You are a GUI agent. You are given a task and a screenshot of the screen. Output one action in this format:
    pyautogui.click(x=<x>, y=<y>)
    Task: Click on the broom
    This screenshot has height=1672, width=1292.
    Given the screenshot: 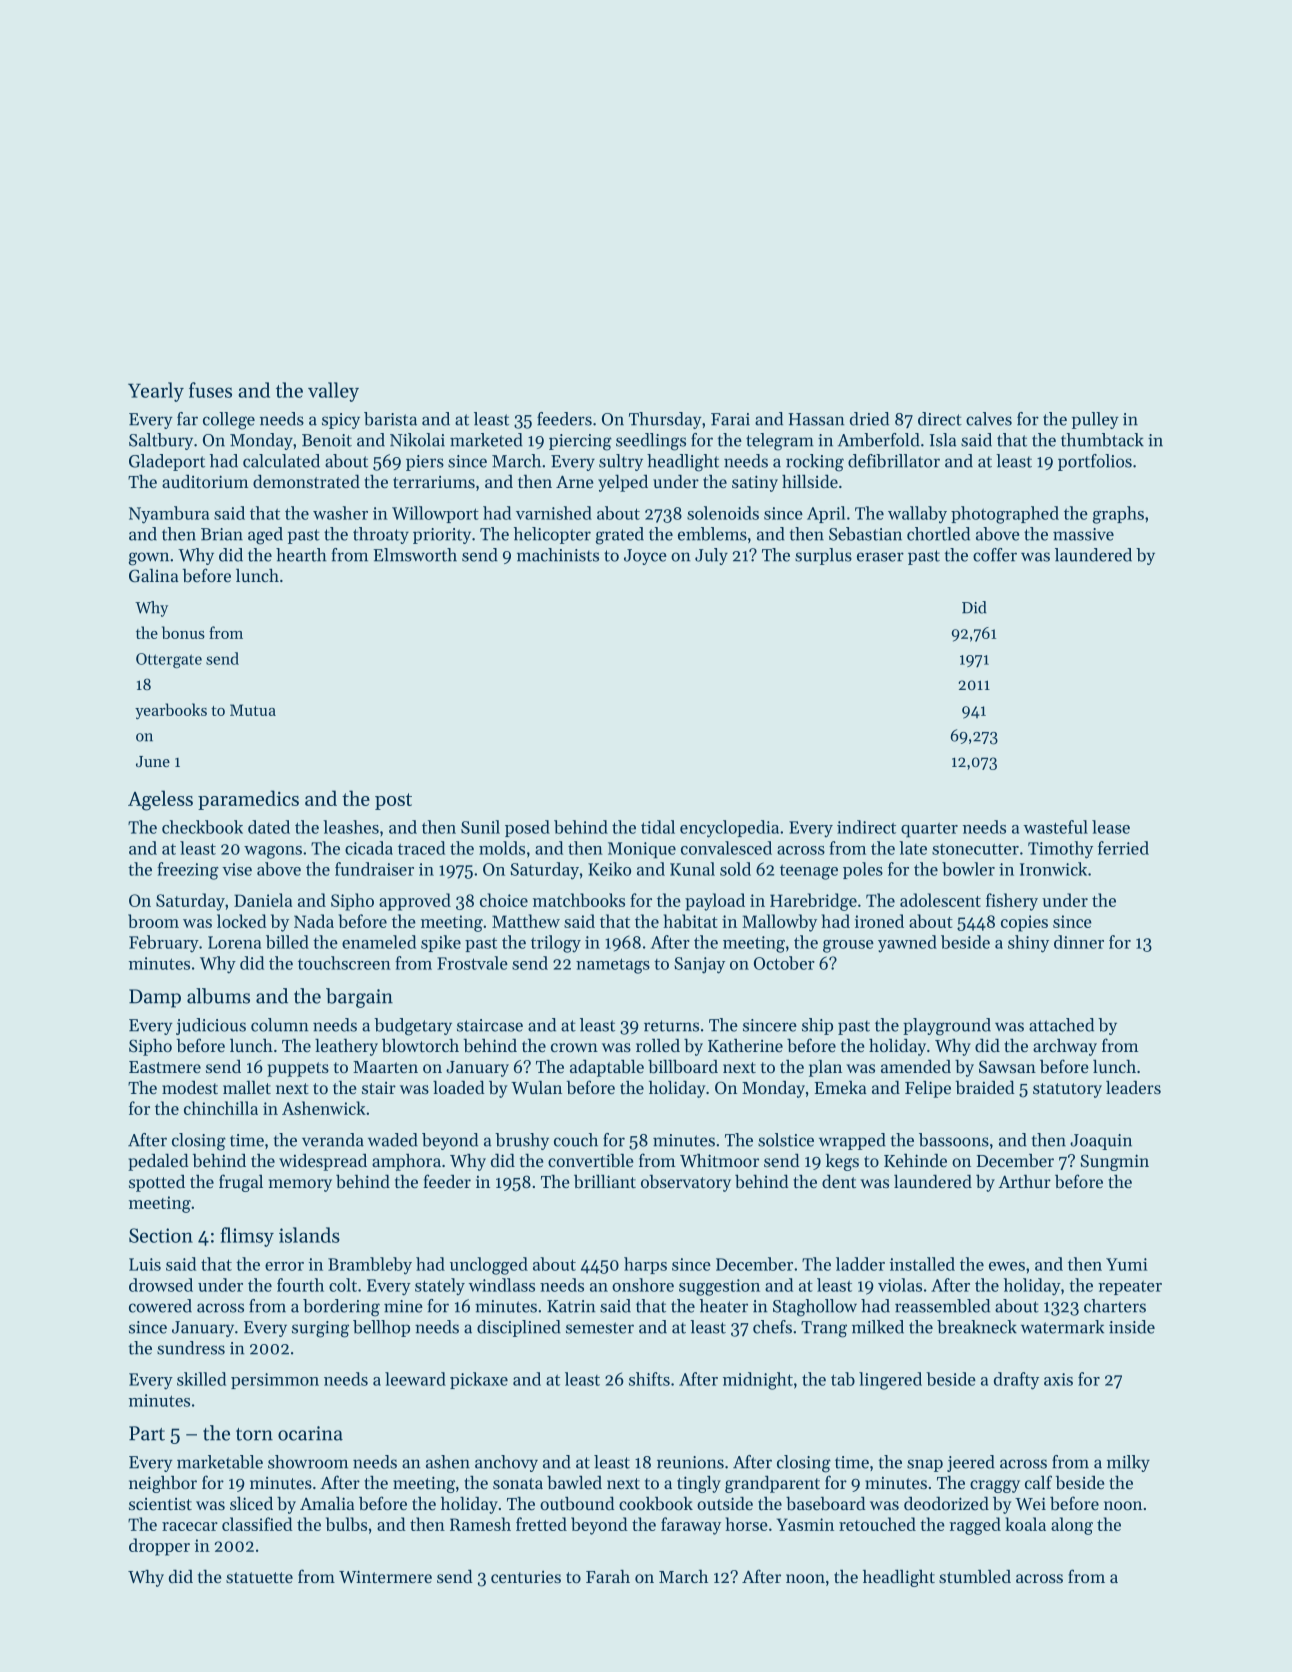 What is the action you would take?
    pyautogui.click(x=153, y=921)
